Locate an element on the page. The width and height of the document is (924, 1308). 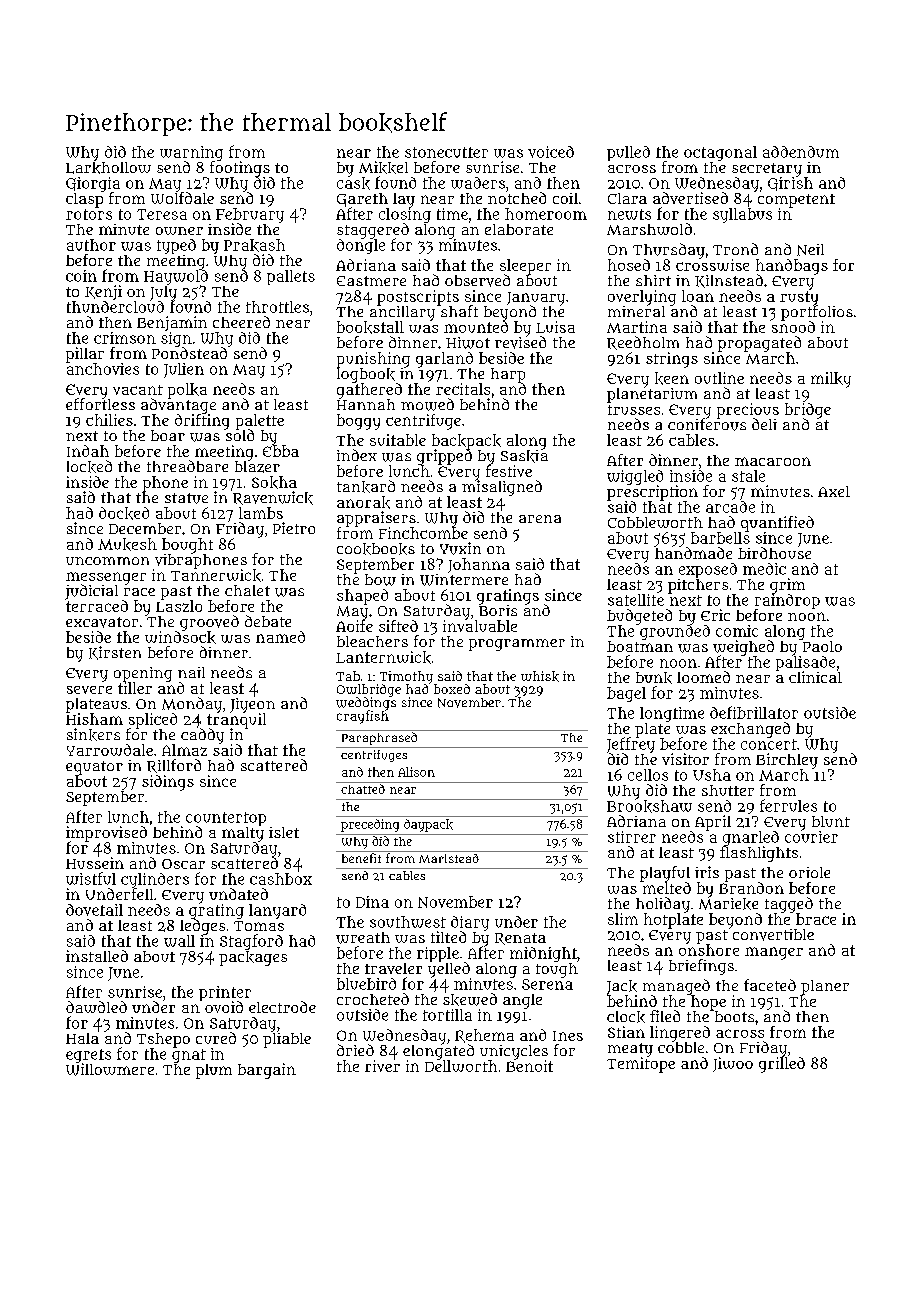
crosswise is located at coordinates (712, 265).
